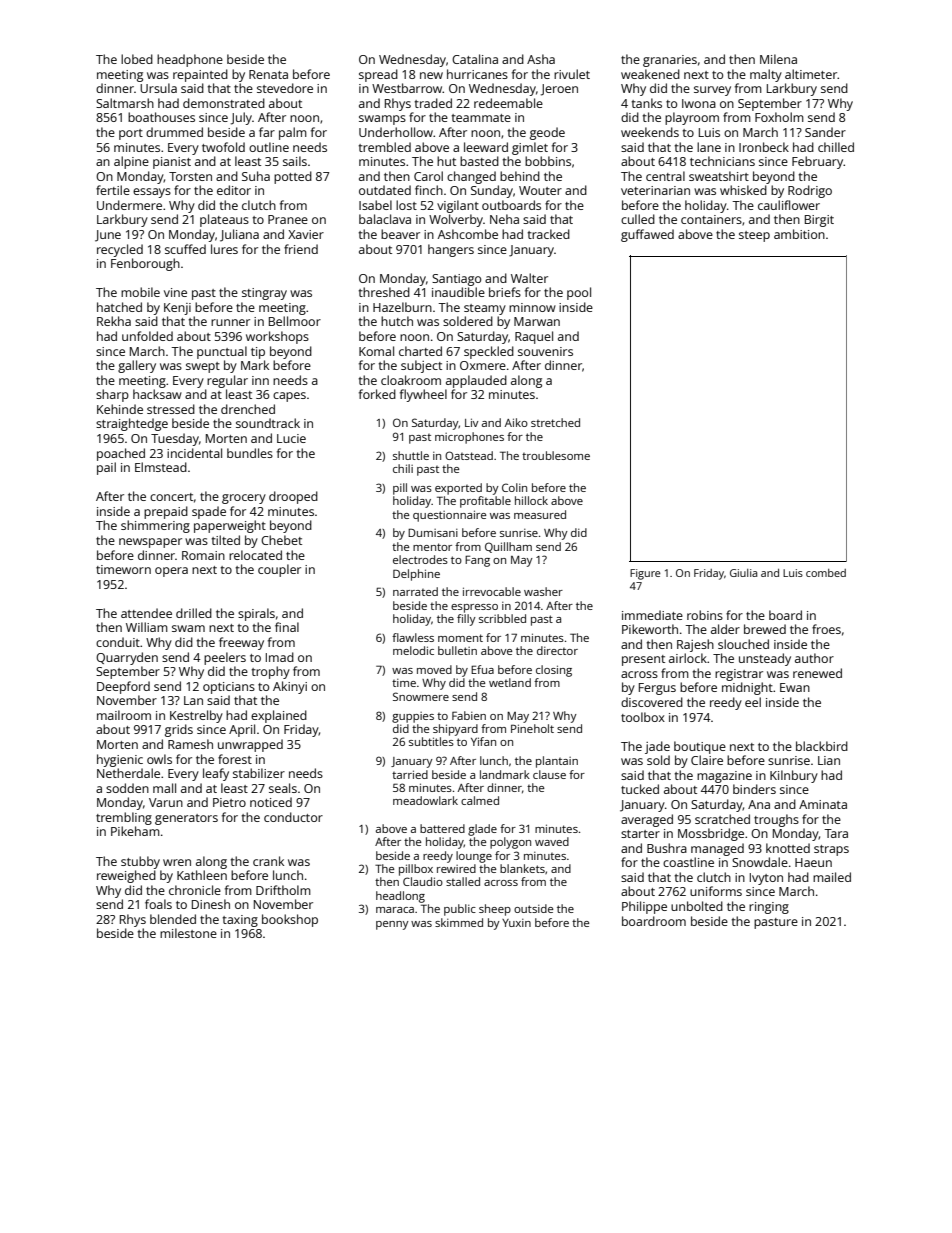  What do you see at coordinates (392, 925) in the screenshot?
I see `penny` at bounding box center [392, 925].
